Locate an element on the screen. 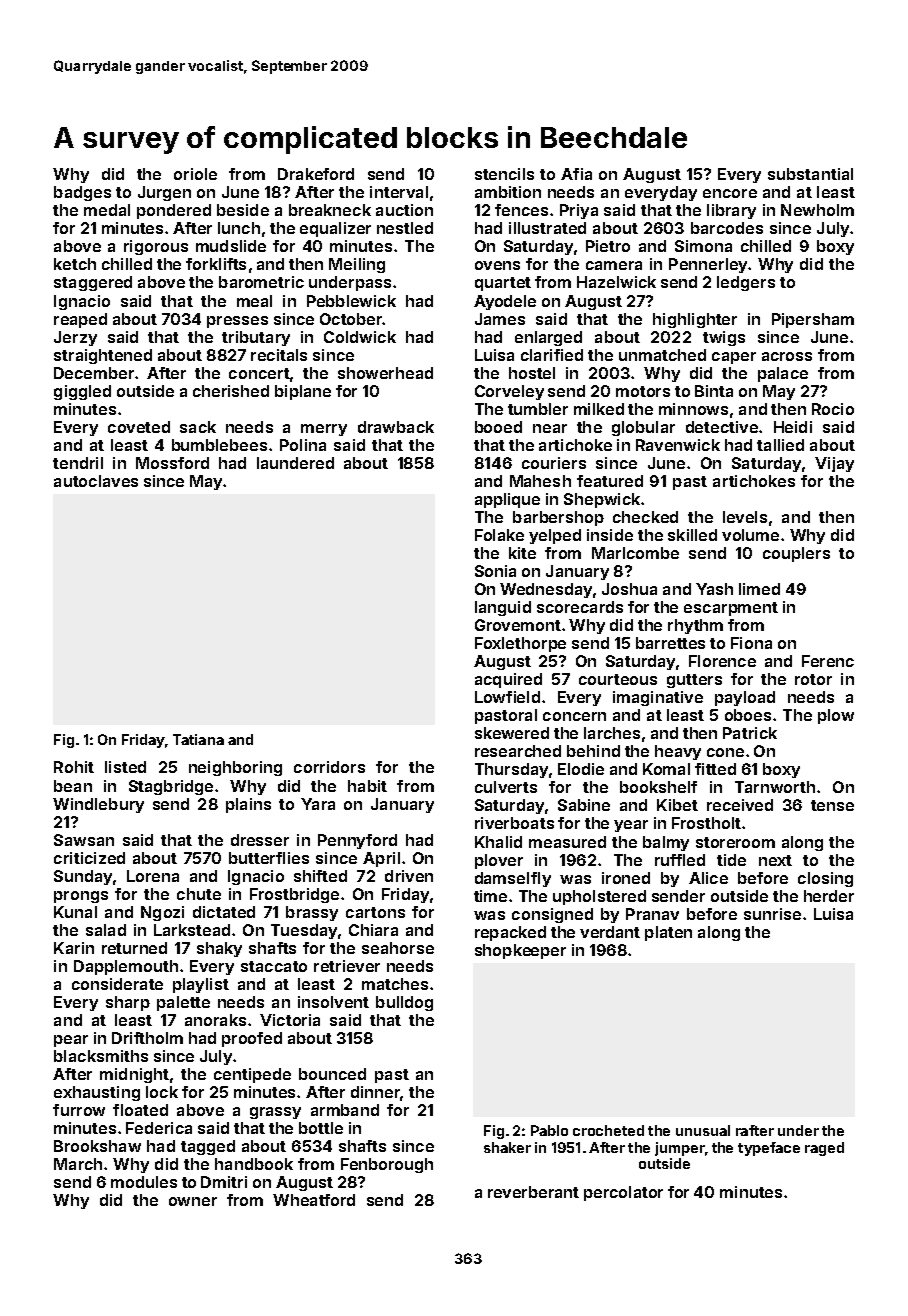 The height and width of the screenshot is (1316, 908). modules is located at coordinates (144, 1182).
